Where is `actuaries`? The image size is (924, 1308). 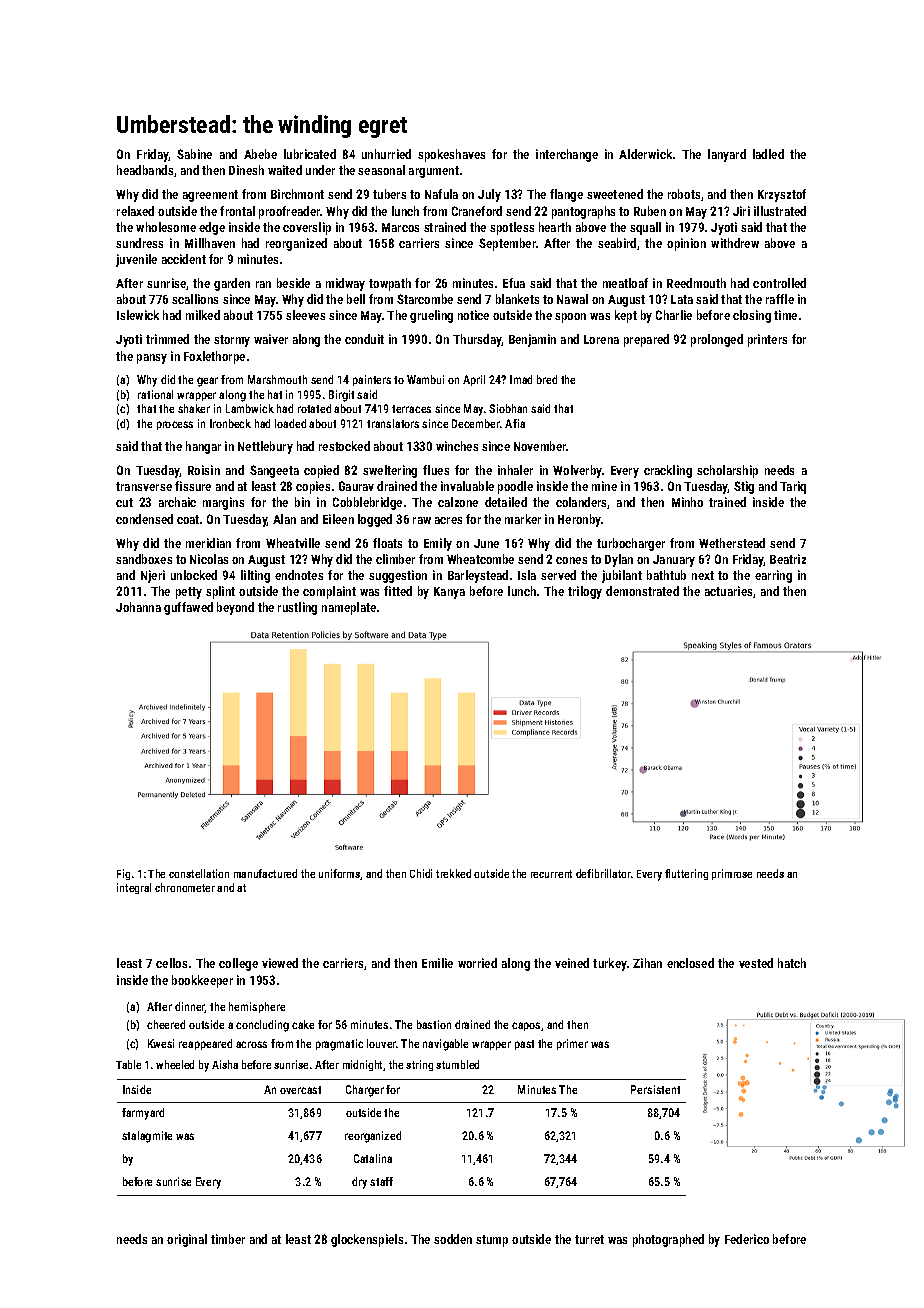
actuaries is located at coordinates (728, 591).
